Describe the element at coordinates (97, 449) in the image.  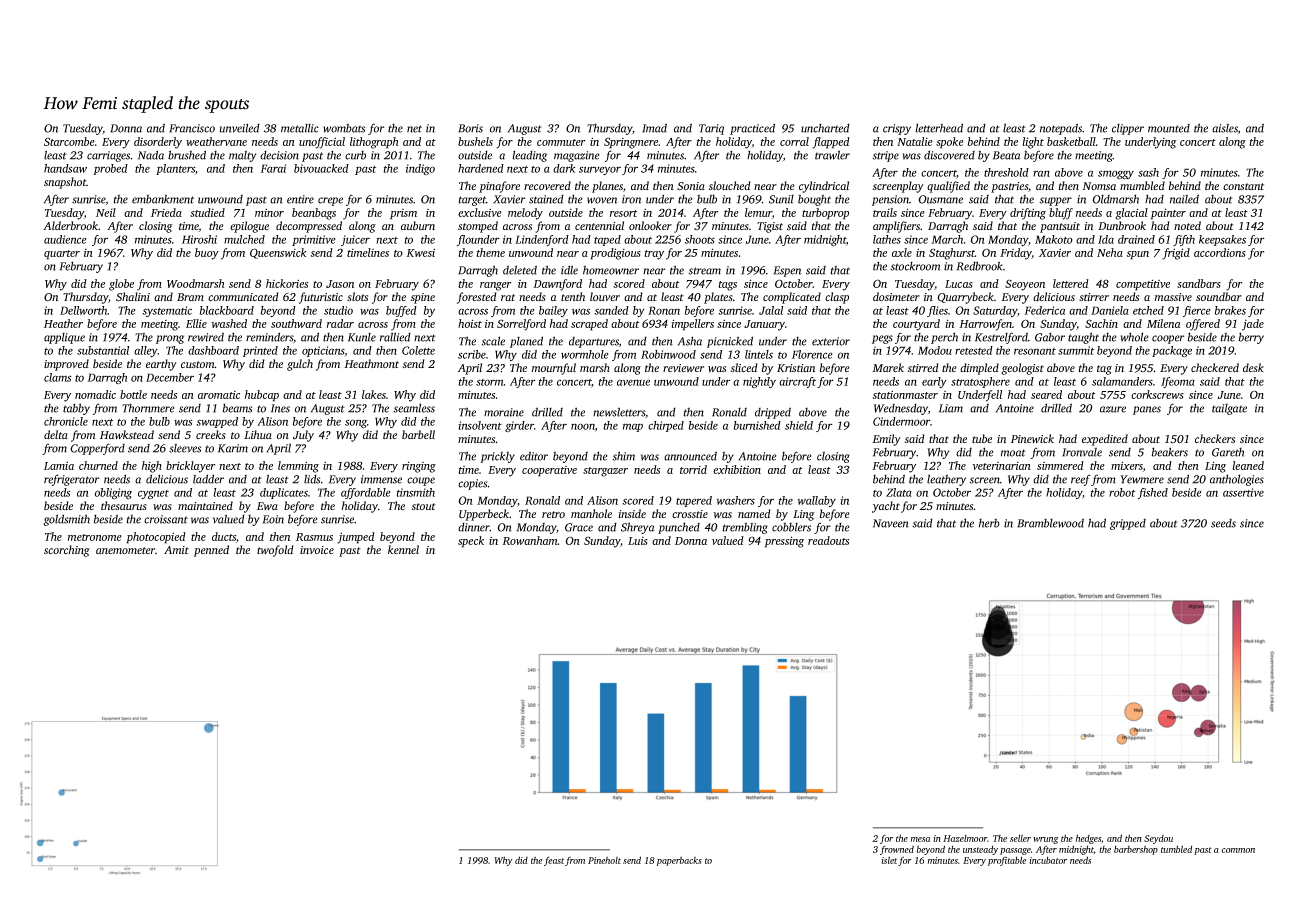
I see `Copperford` at that location.
